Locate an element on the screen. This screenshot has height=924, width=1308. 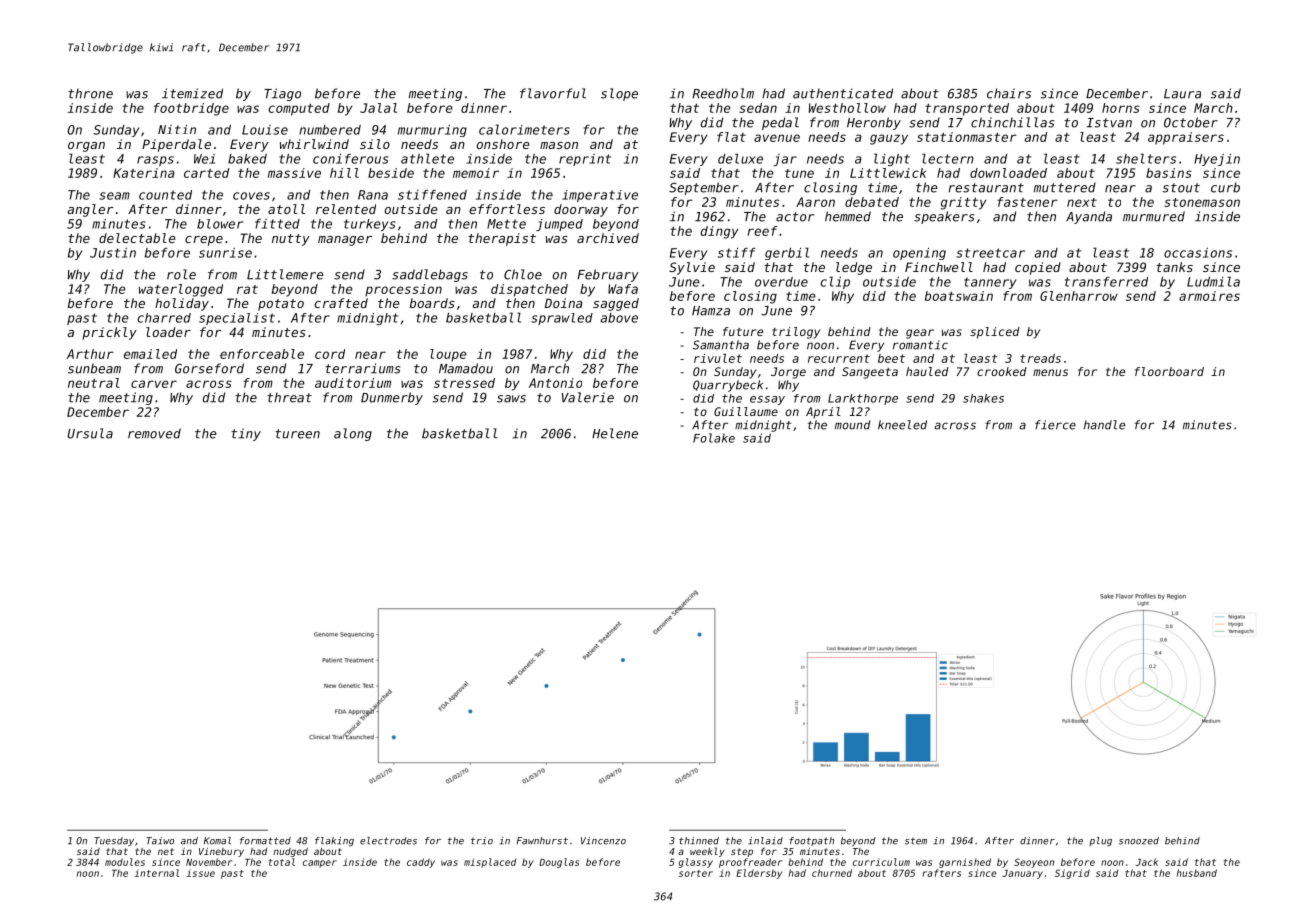
hauled is located at coordinates (927, 371).
